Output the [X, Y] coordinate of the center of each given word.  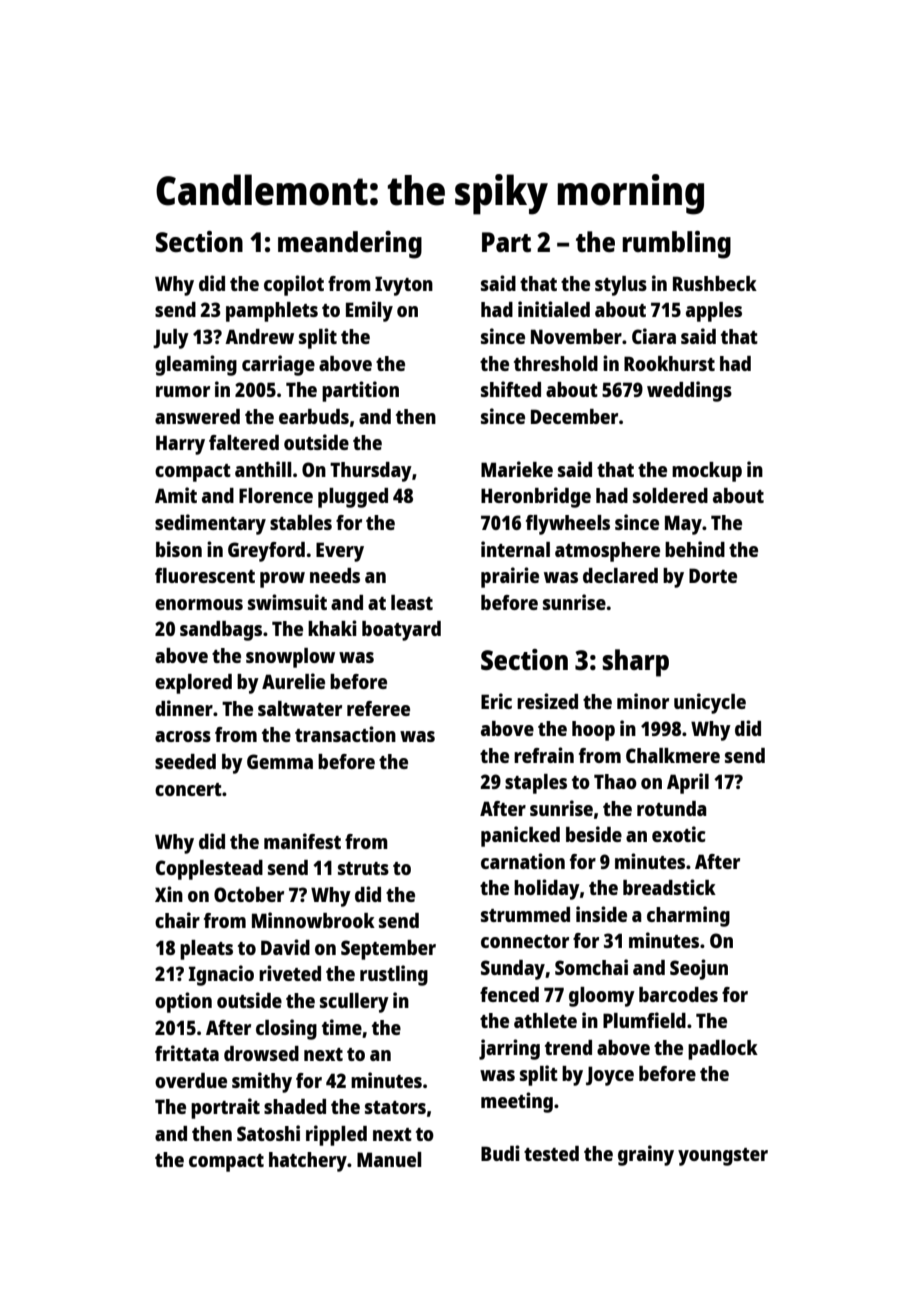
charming [688, 916]
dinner [184, 708]
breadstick [669, 887]
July [171, 339]
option [183, 1002]
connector [525, 941]
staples [536, 784]
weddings [689, 391]
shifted [511, 389]
